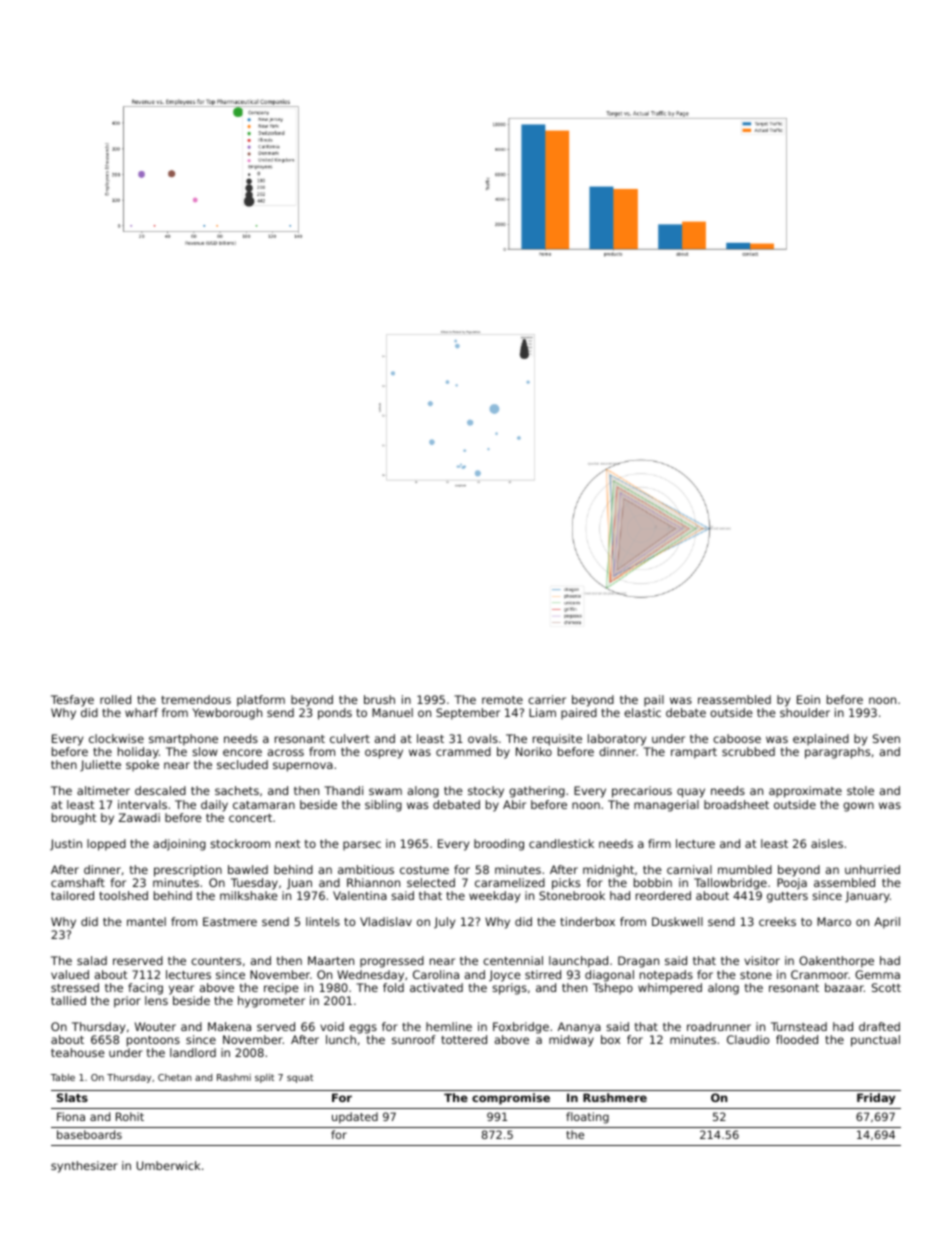 Image resolution: width=952 pixels, height=1233 pixels. Describe the element at coordinates (227, 714) in the screenshot. I see `Yewborough` at that location.
